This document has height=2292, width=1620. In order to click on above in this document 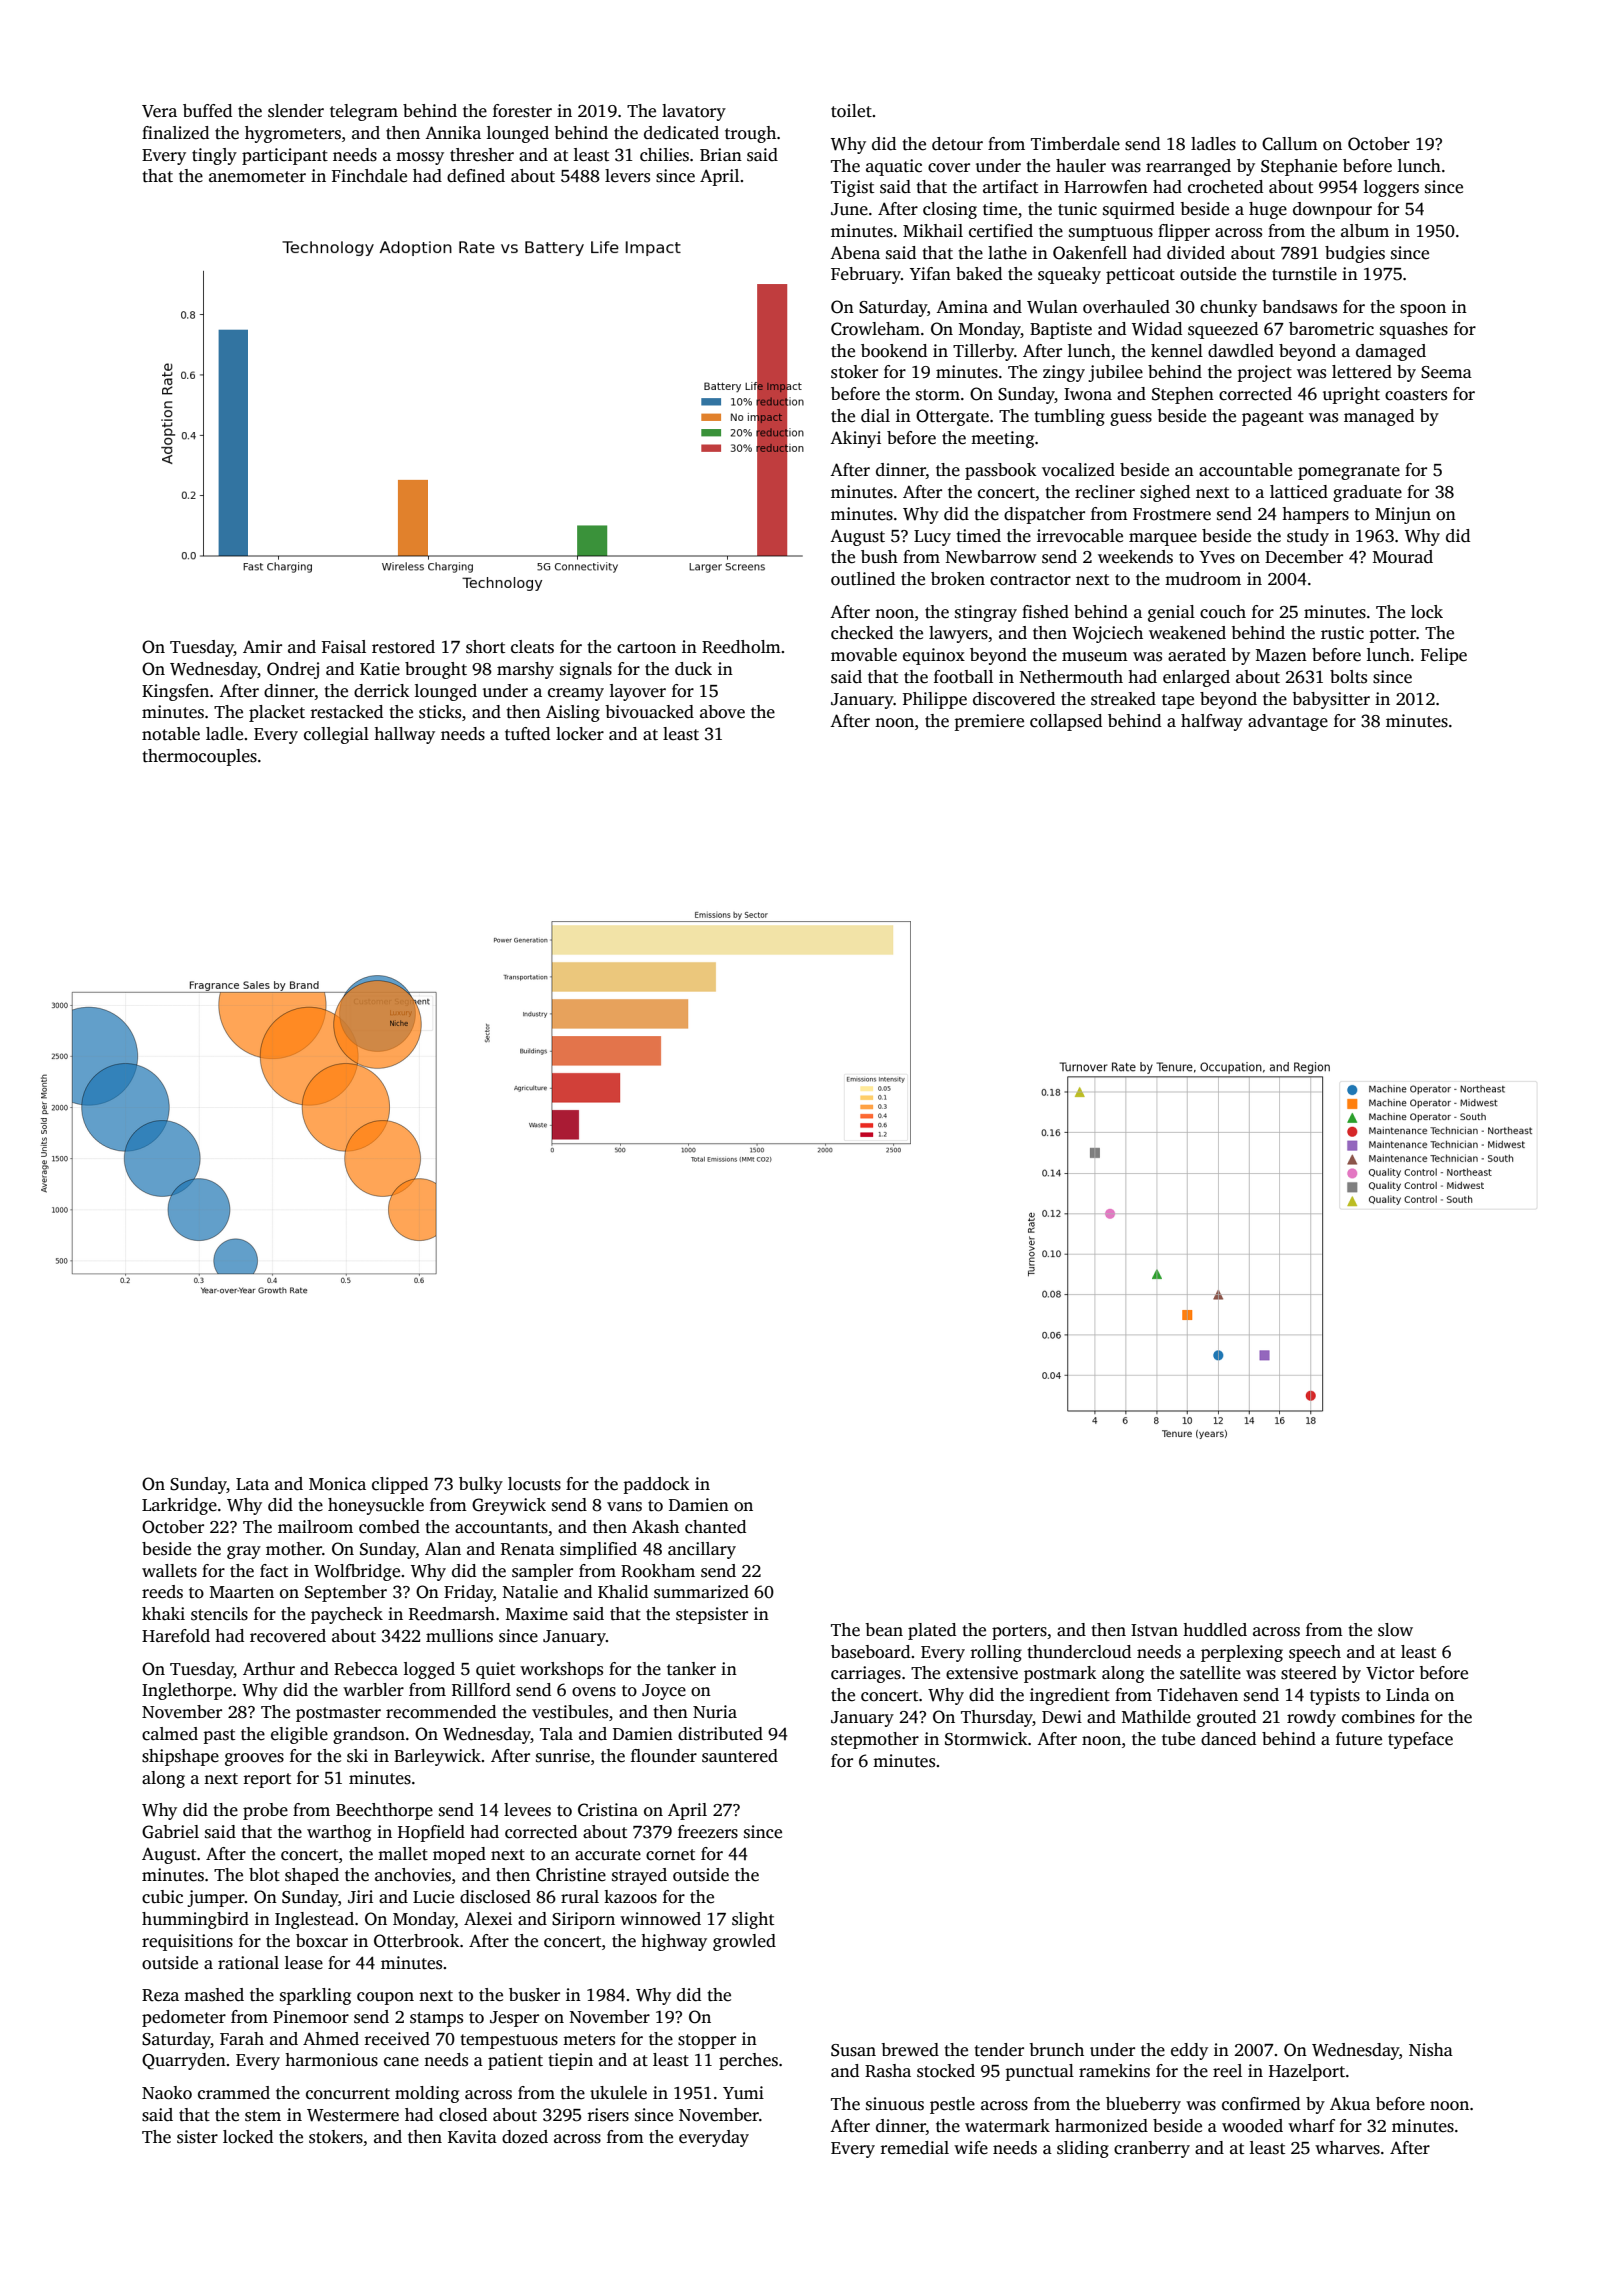, I will do `click(722, 712)`.
